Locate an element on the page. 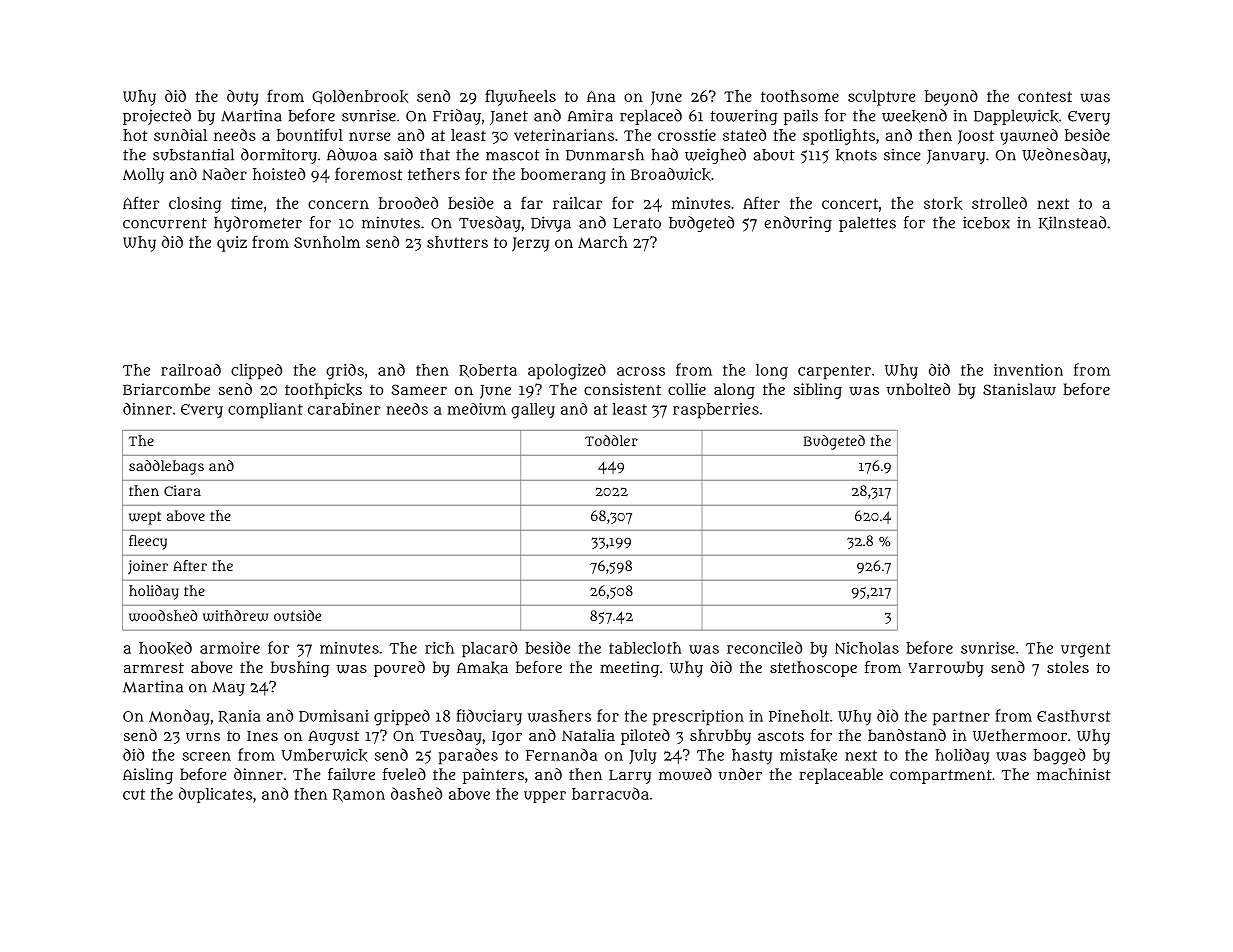  urgent is located at coordinates (1085, 650).
